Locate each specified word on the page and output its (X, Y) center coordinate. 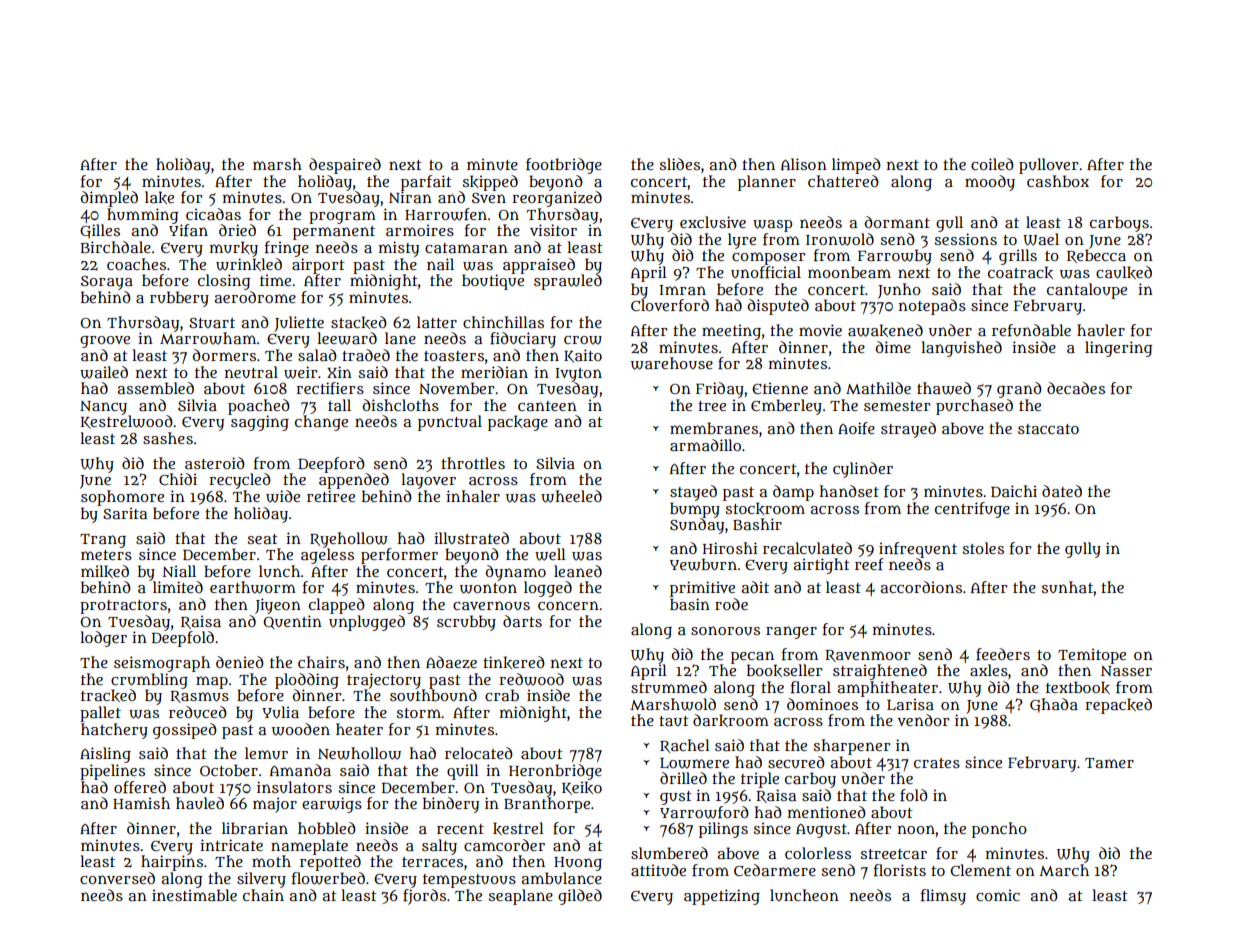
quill (463, 772)
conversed (117, 878)
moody (990, 183)
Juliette (299, 324)
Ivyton (579, 375)
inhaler (473, 496)
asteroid (215, 463)
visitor (553, 230)
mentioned (827, 812)
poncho (999, 830)
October (229, 770)
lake (159, 197)
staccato (1048, 429)
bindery (451, 805)
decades (1076, 388)
